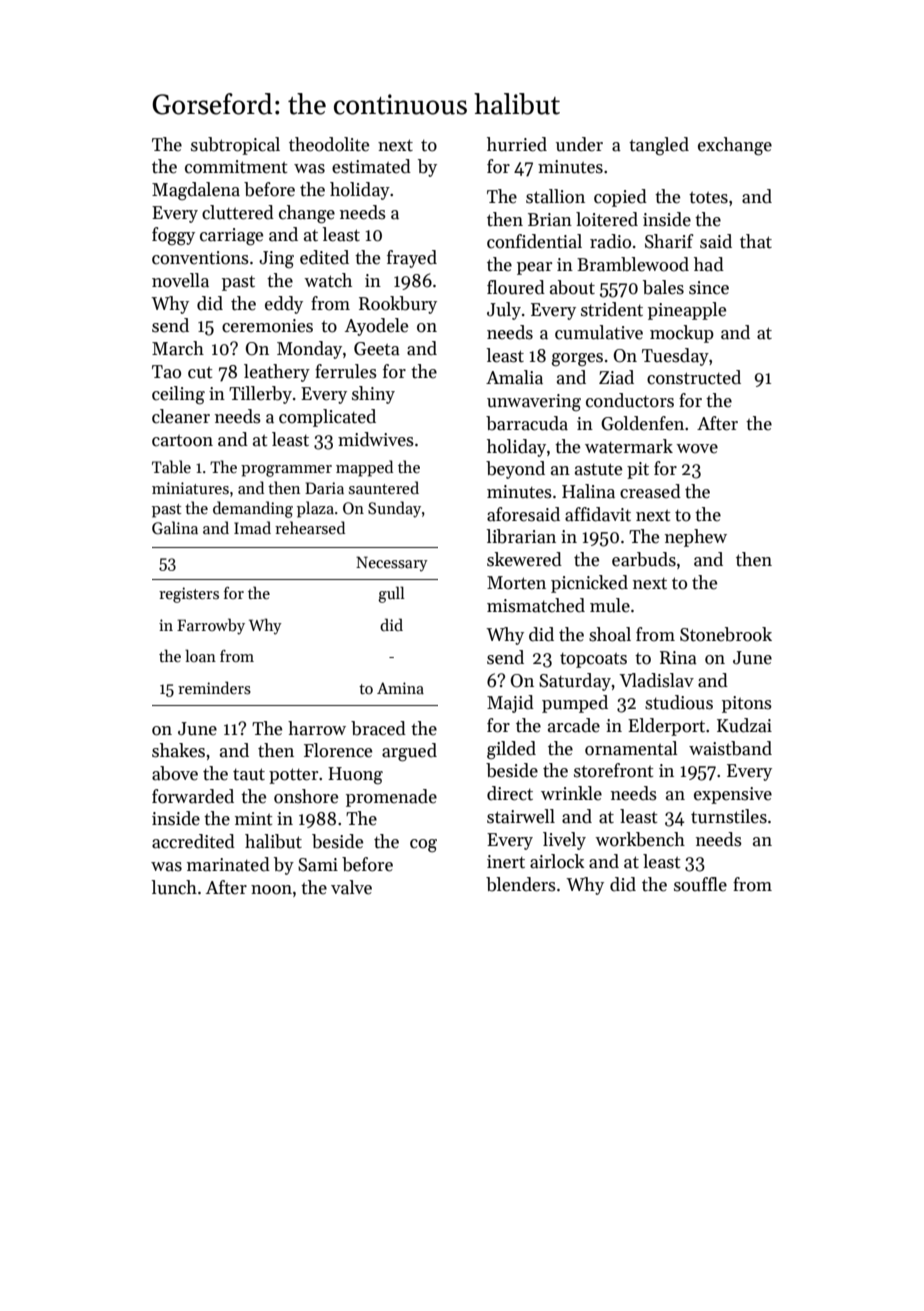 The height and width of the document is (1311, 924). What do you see at coordinates (679, 702) in the document?
I see `studious` at bounding box center [679, 702].
